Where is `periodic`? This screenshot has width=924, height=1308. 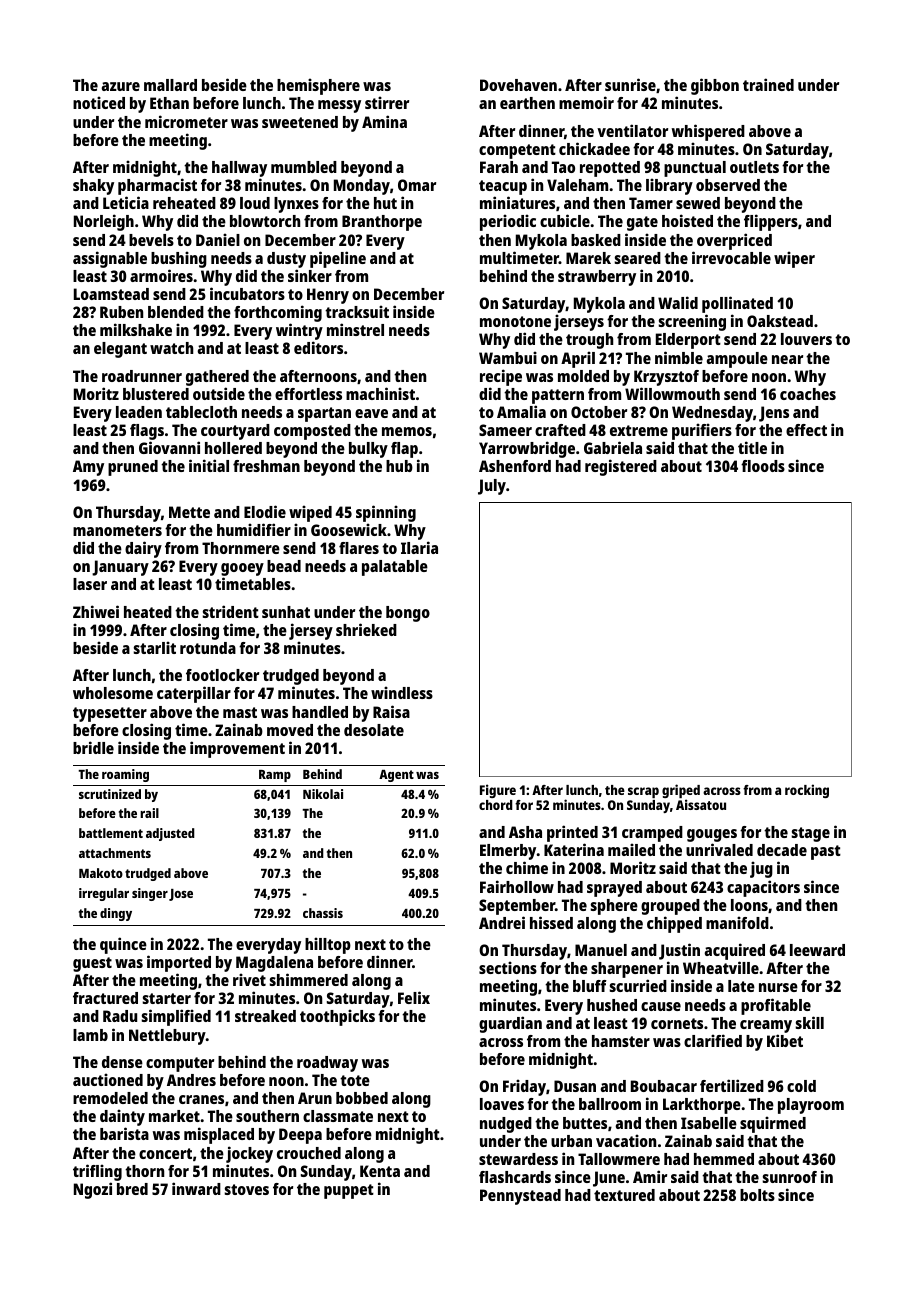
periodic is located at coordinates (508, 222).
